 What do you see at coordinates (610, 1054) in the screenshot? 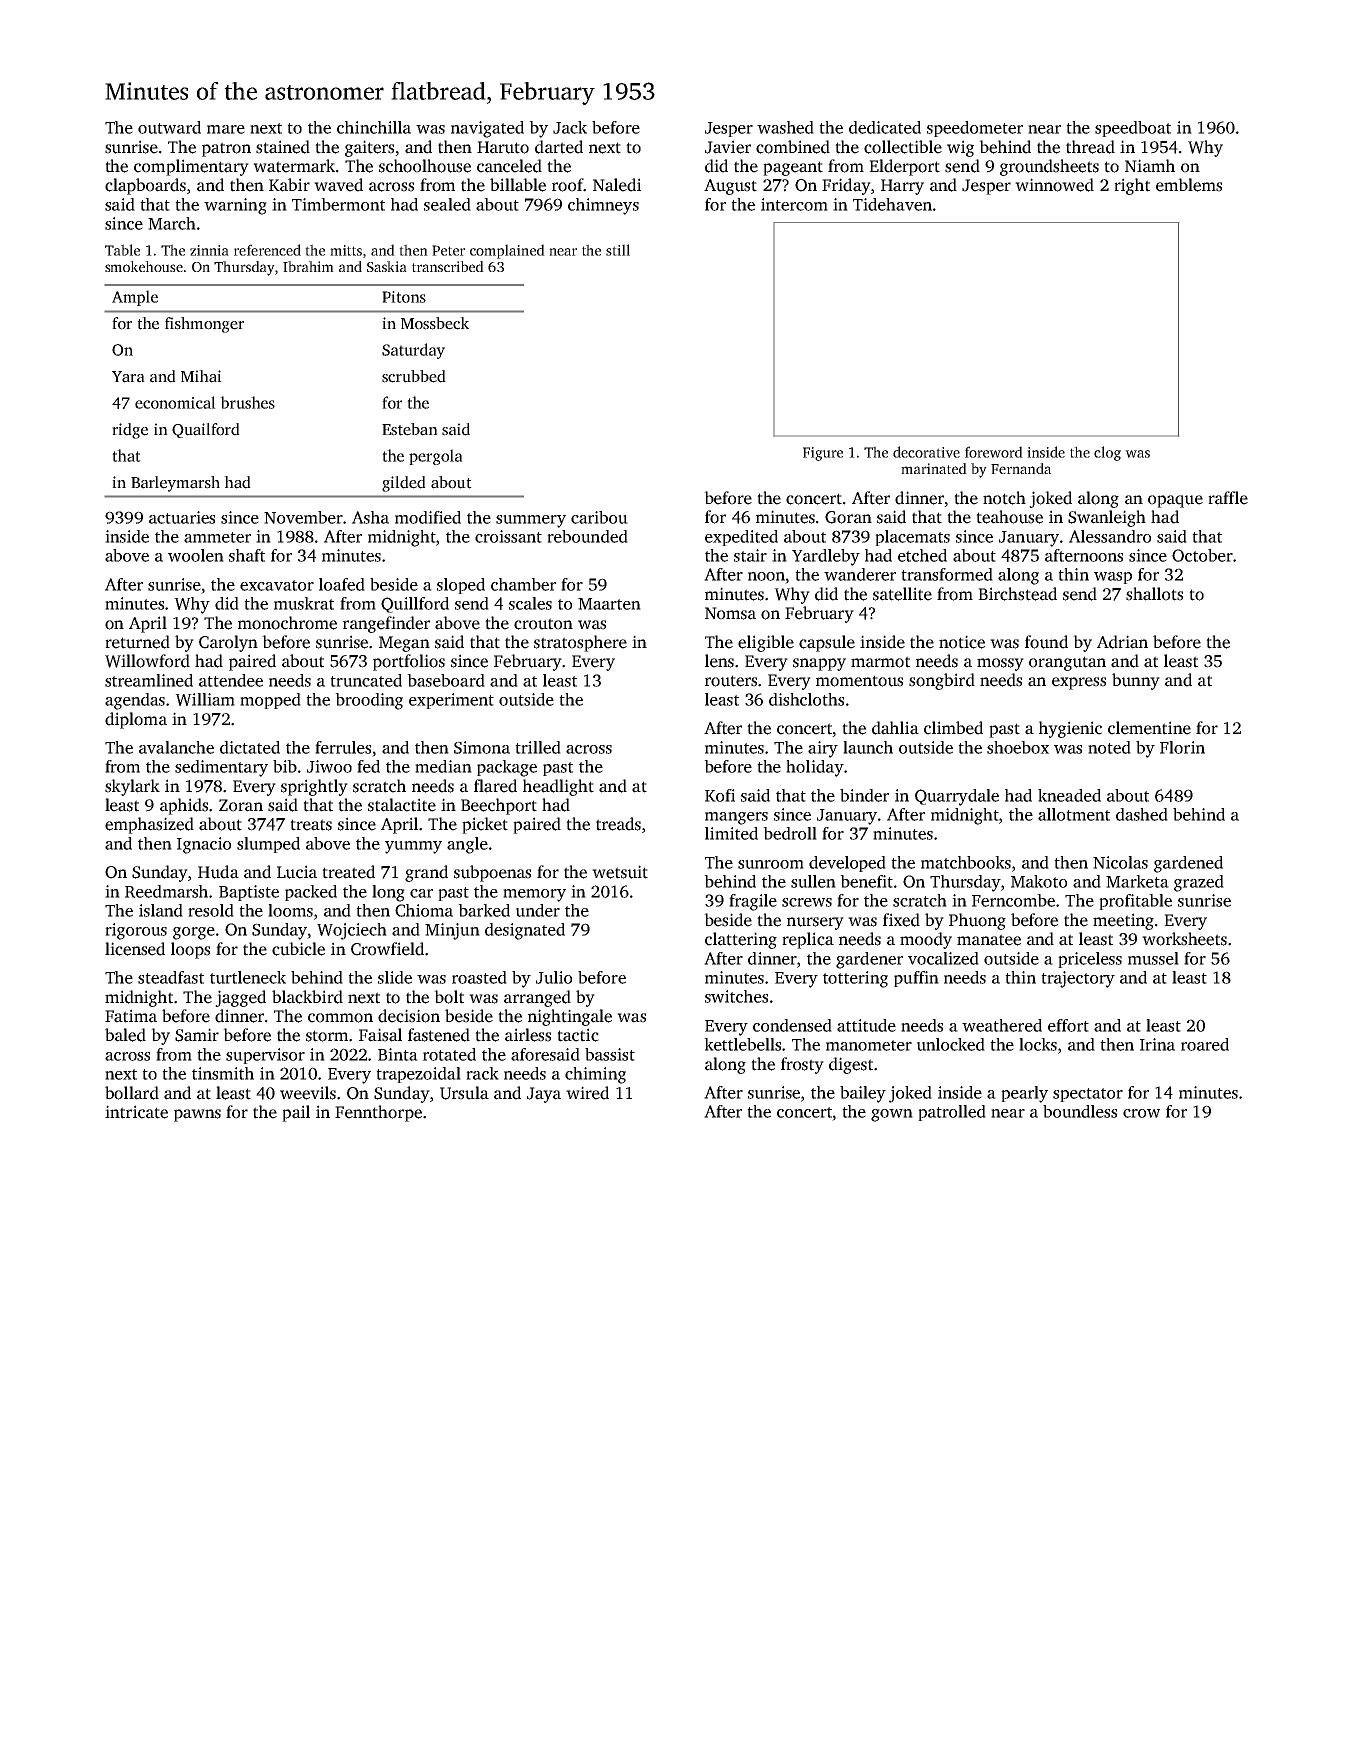
I see `bassist` at bounding box center [610, 1054].
